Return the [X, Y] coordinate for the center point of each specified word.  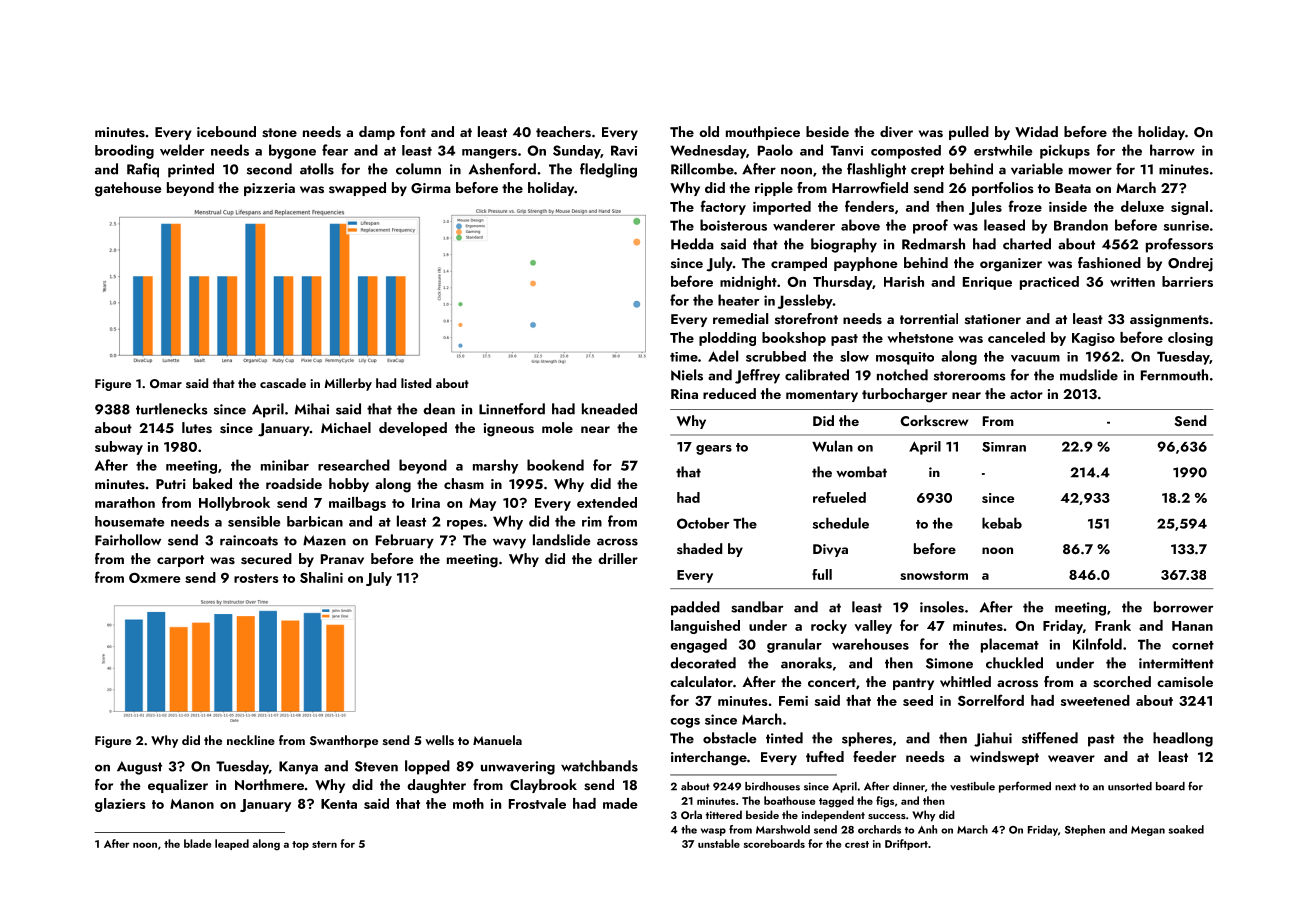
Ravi [624, 150]
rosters [256, 578]
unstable [719, 843]
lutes [197, 428]
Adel [723, 356]
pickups [1065, 151]
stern [324, 844]
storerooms [970, 376]
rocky [829, 627]
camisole [1185, 682]
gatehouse [128, 189]
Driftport [906, 844]
